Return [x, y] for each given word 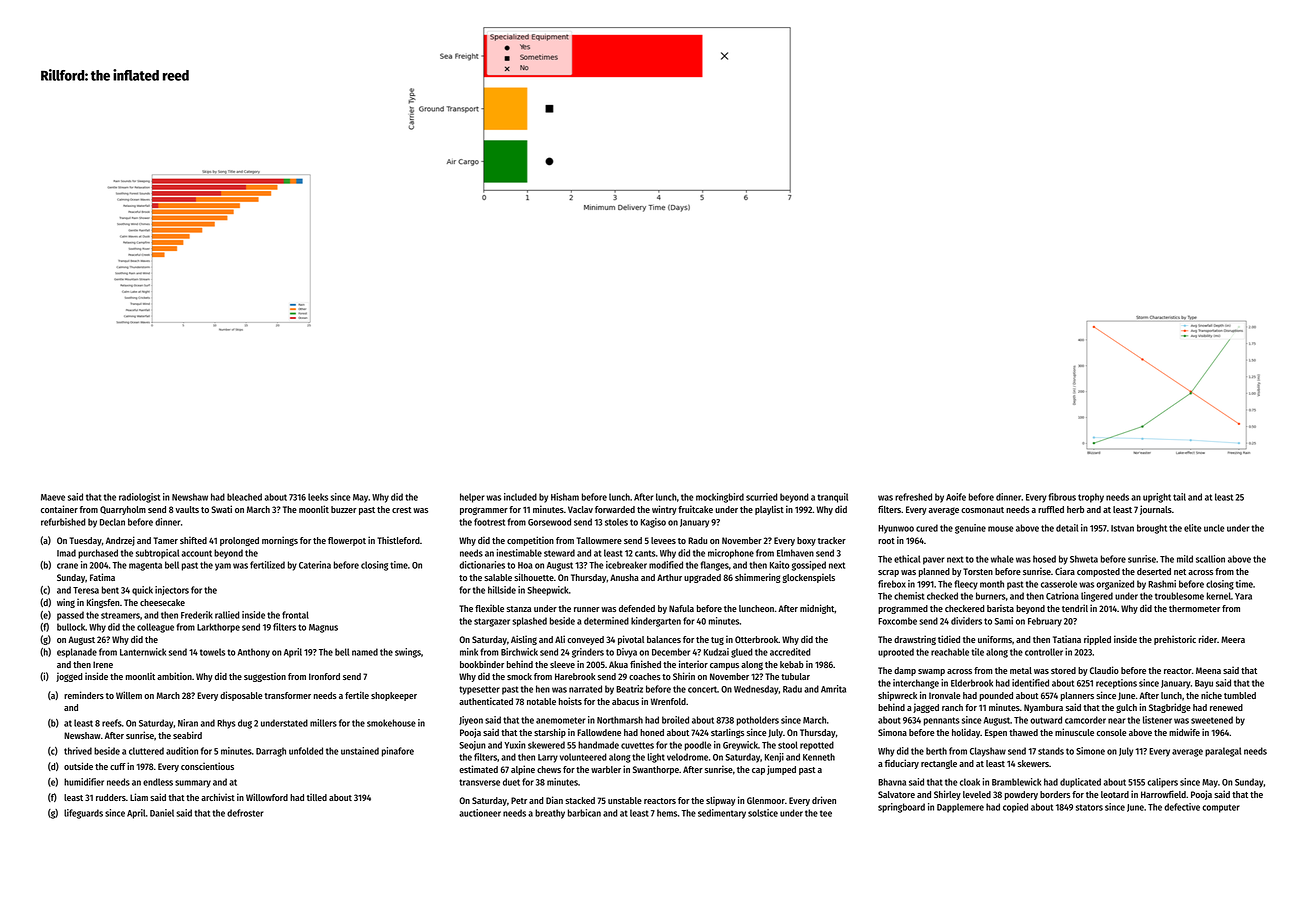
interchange [916, 684]
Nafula [681, 608]
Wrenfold [668, 701]
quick [142, 591]
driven [824, 800]
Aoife [956, 497]
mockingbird [720, 498]
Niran [188, 723]
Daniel [162, 813]
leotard [1115, 794]
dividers [966, 621]
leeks [318, 497]
